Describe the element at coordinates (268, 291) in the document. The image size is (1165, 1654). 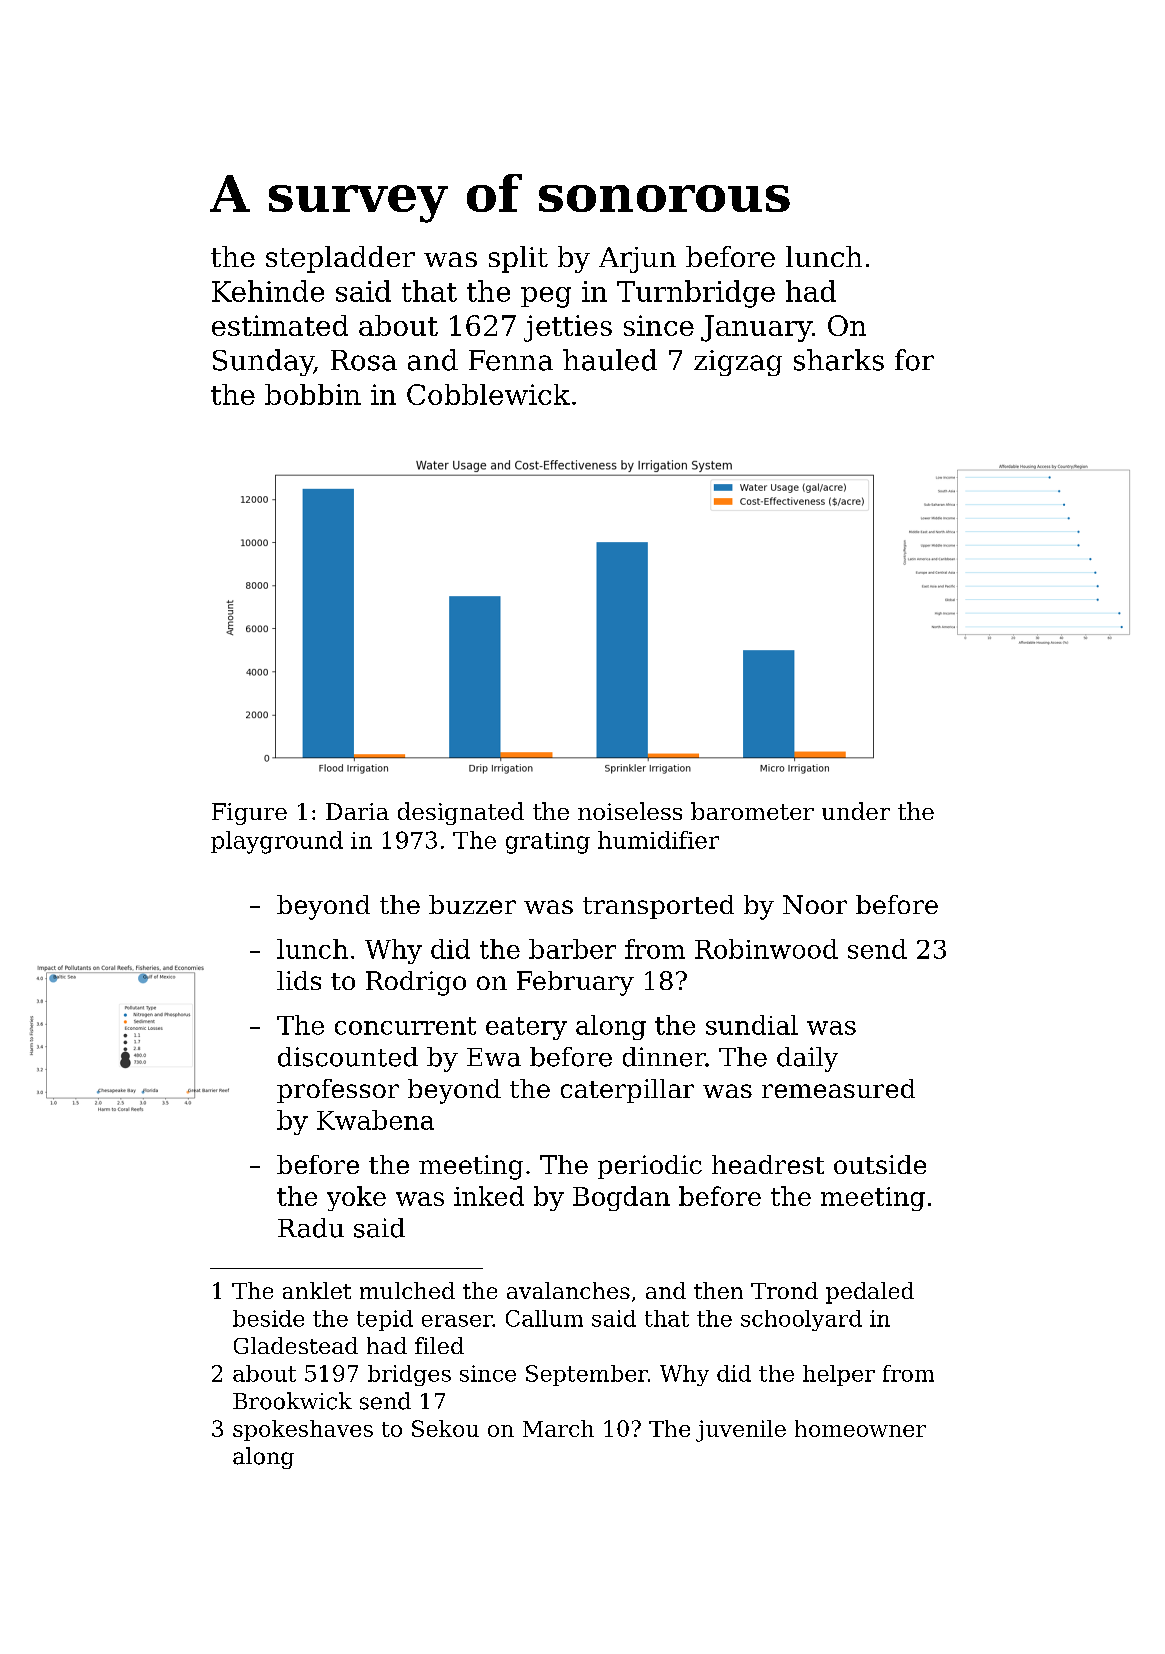
I see `Kehinde` at that location.
